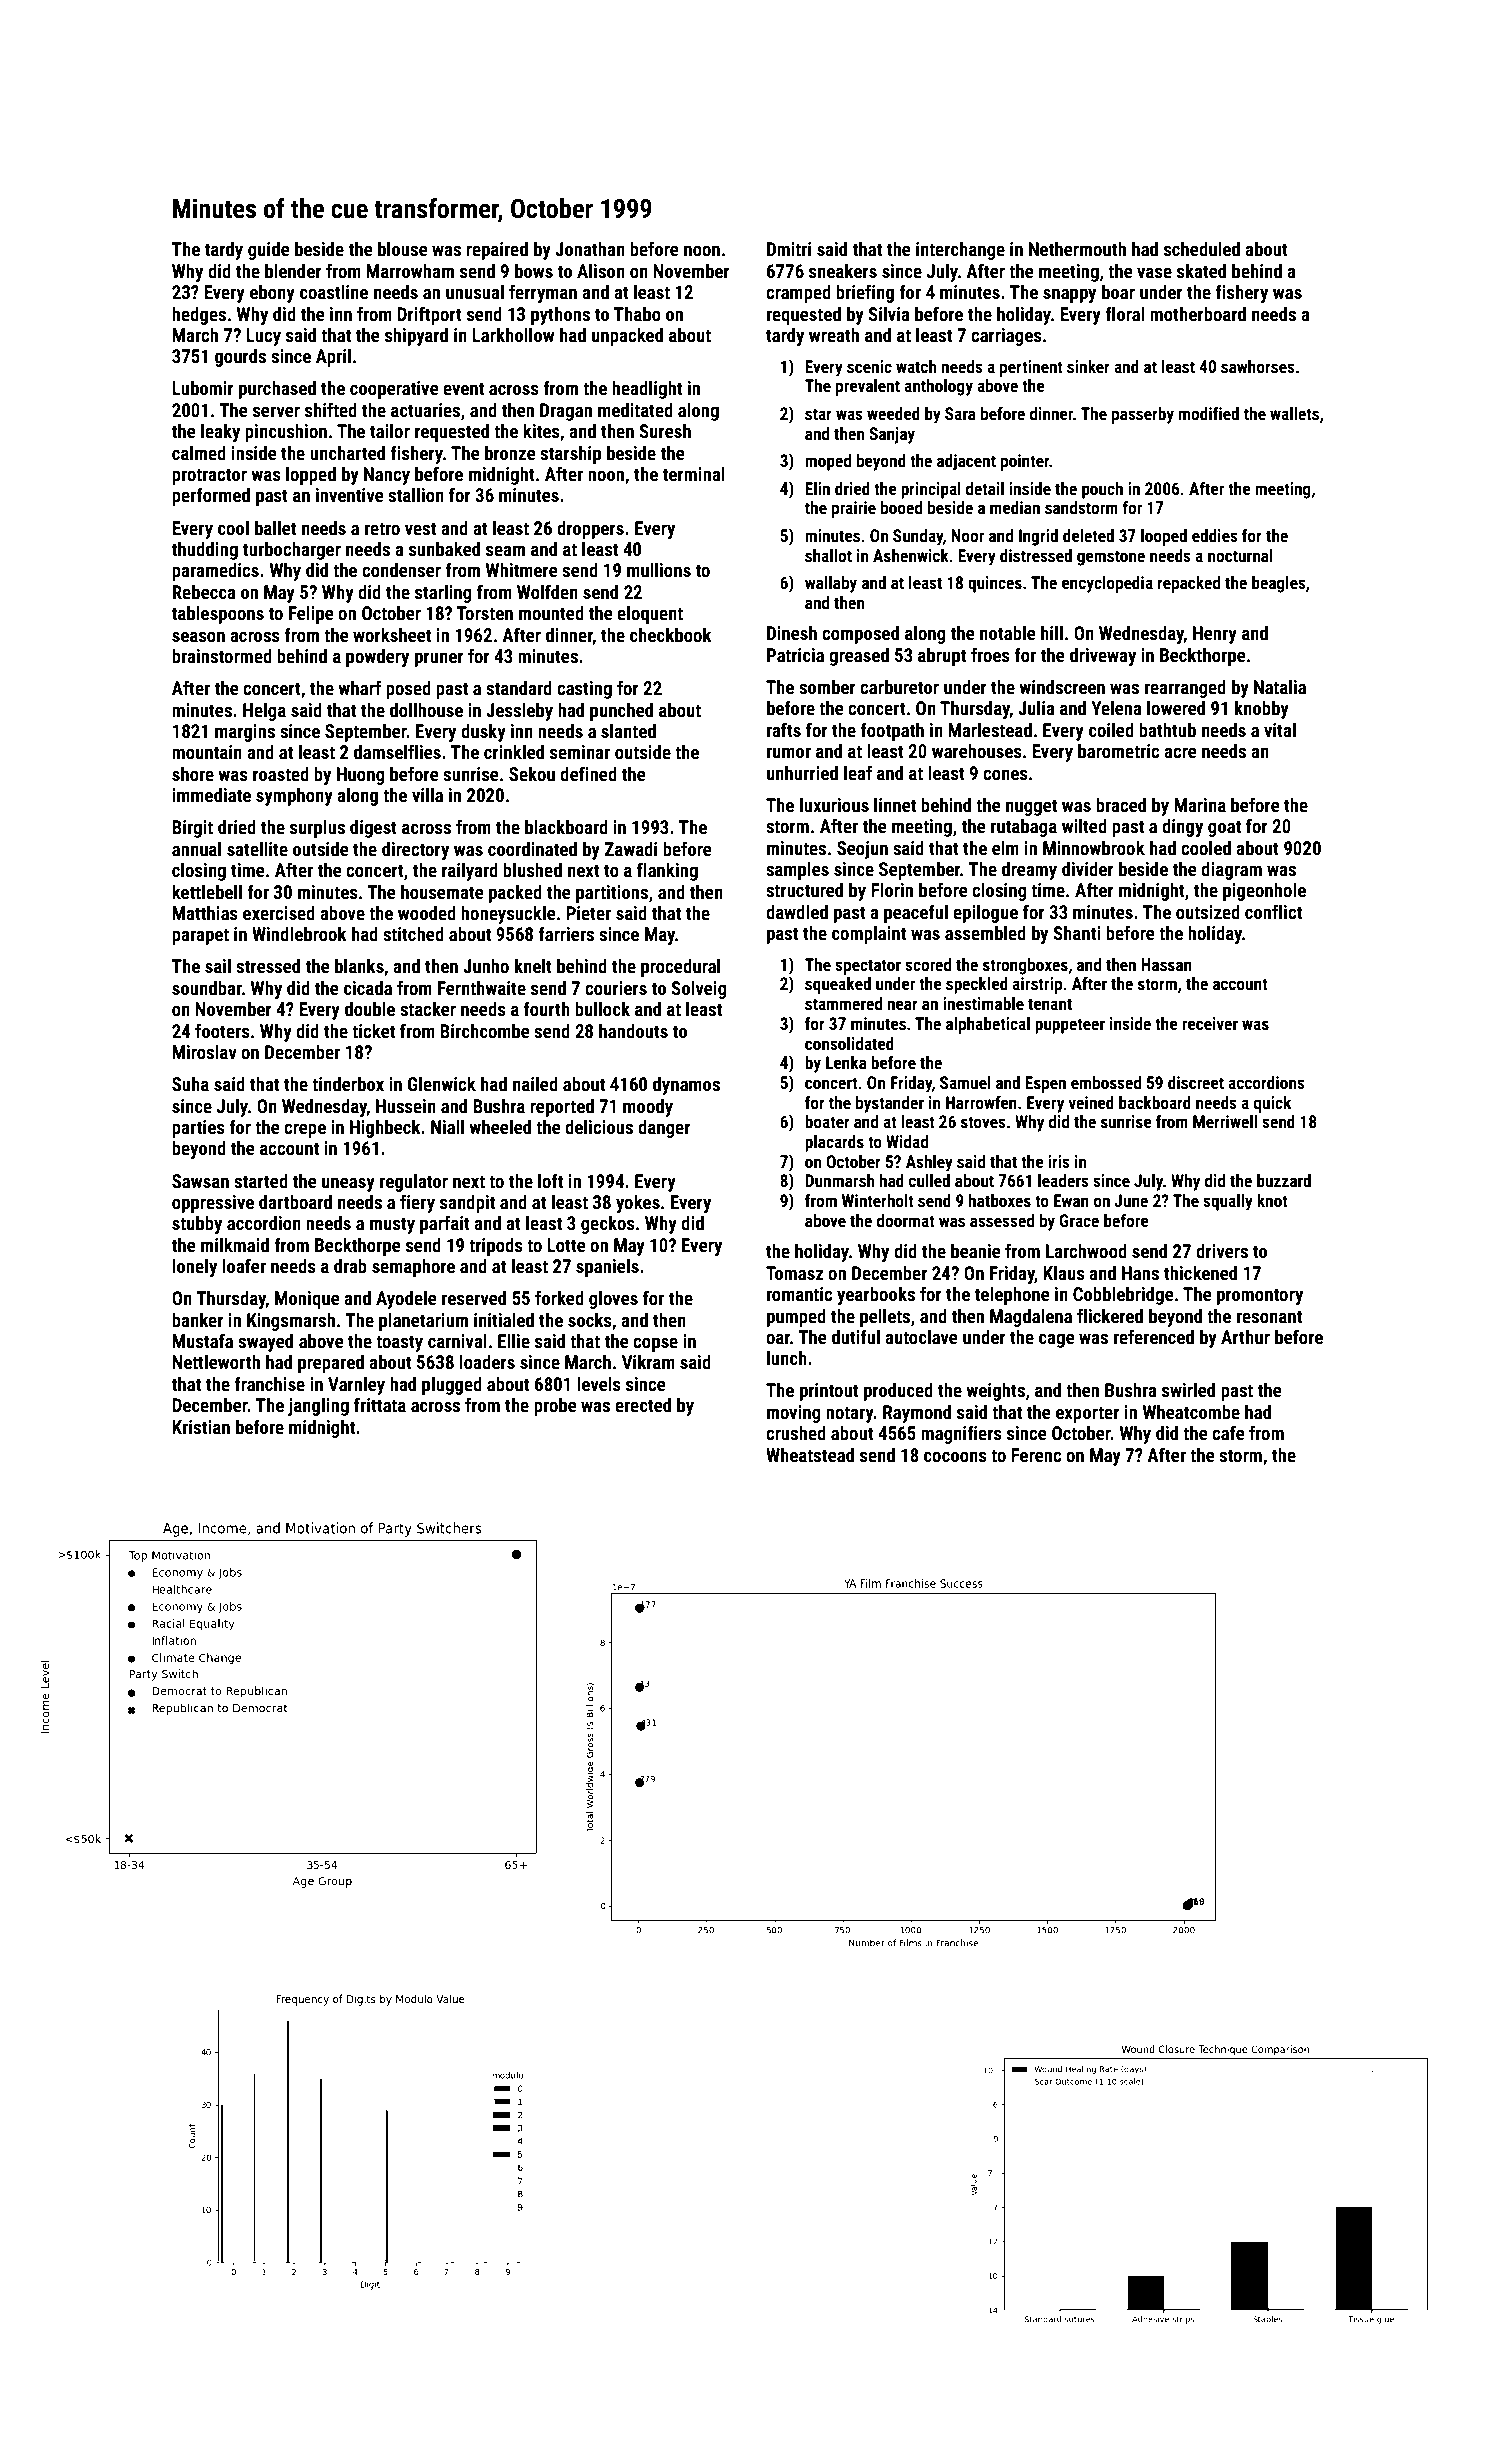 Image resolution: width=1496 pixels, height=2464 pixels. What do you see at coordinates (789, 752) in the screenshot?
I see `rumor` at bounding box center [789, 752].
